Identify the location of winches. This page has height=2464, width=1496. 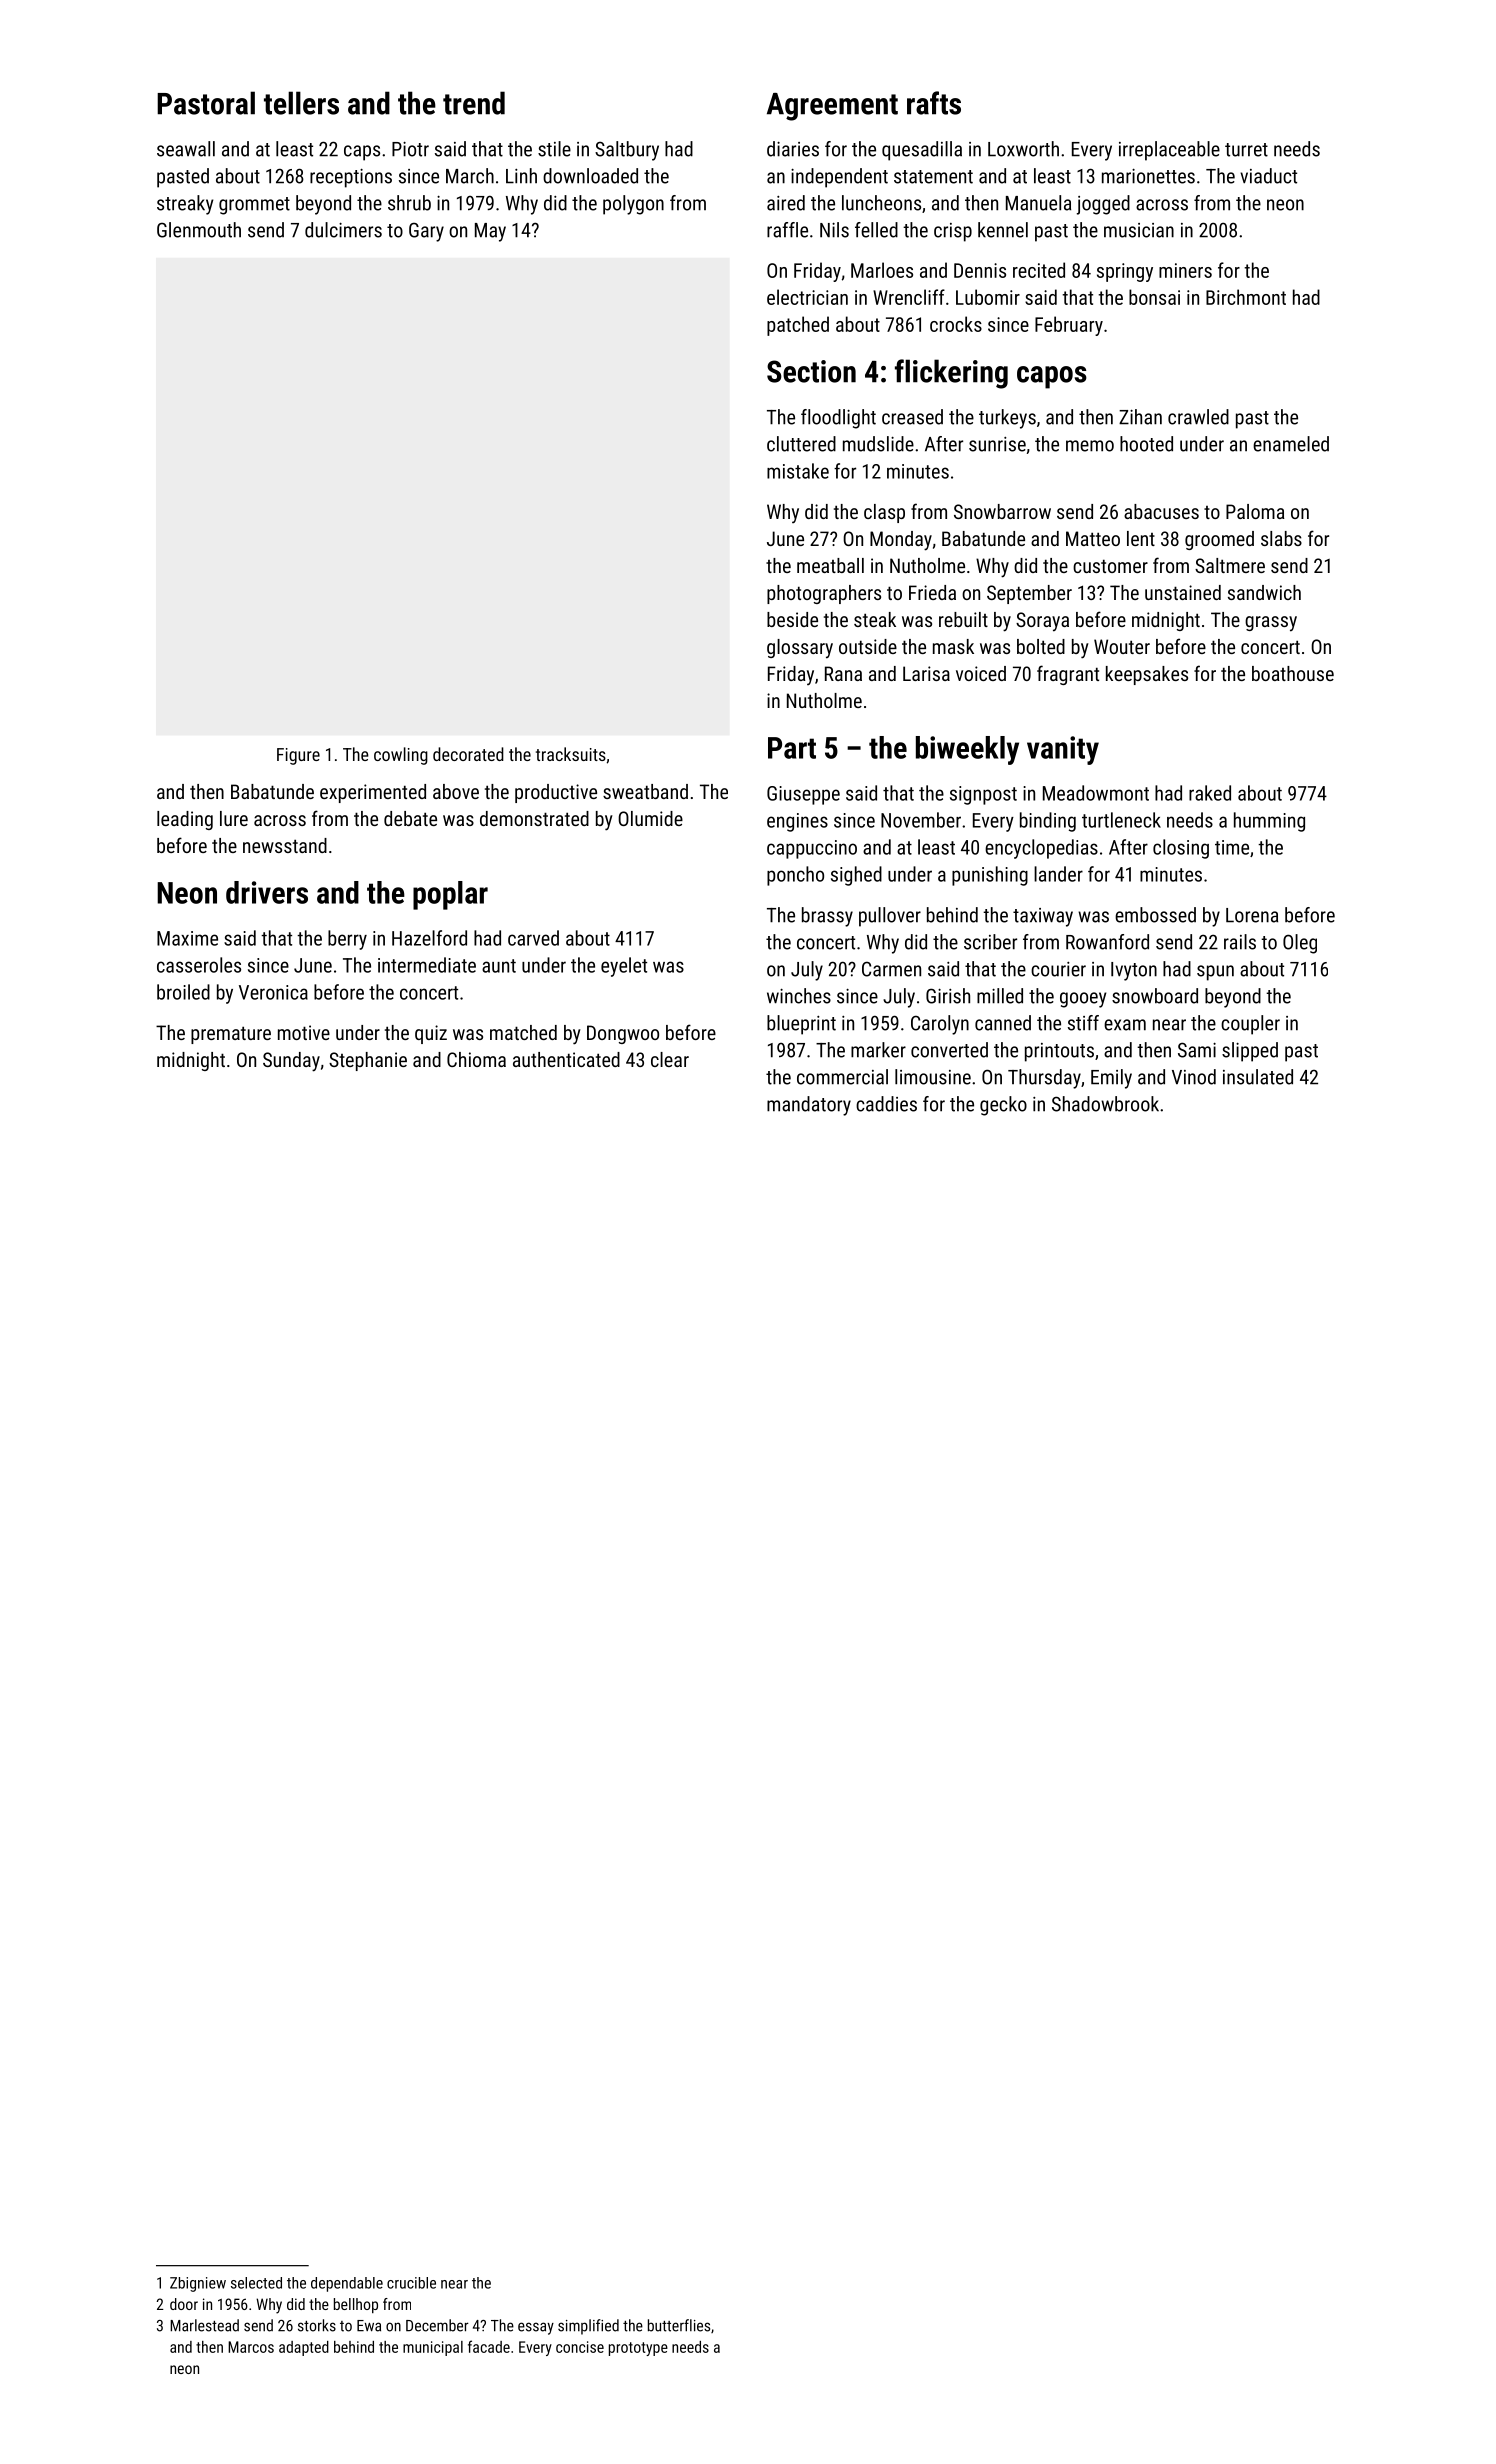
(799, 996).
